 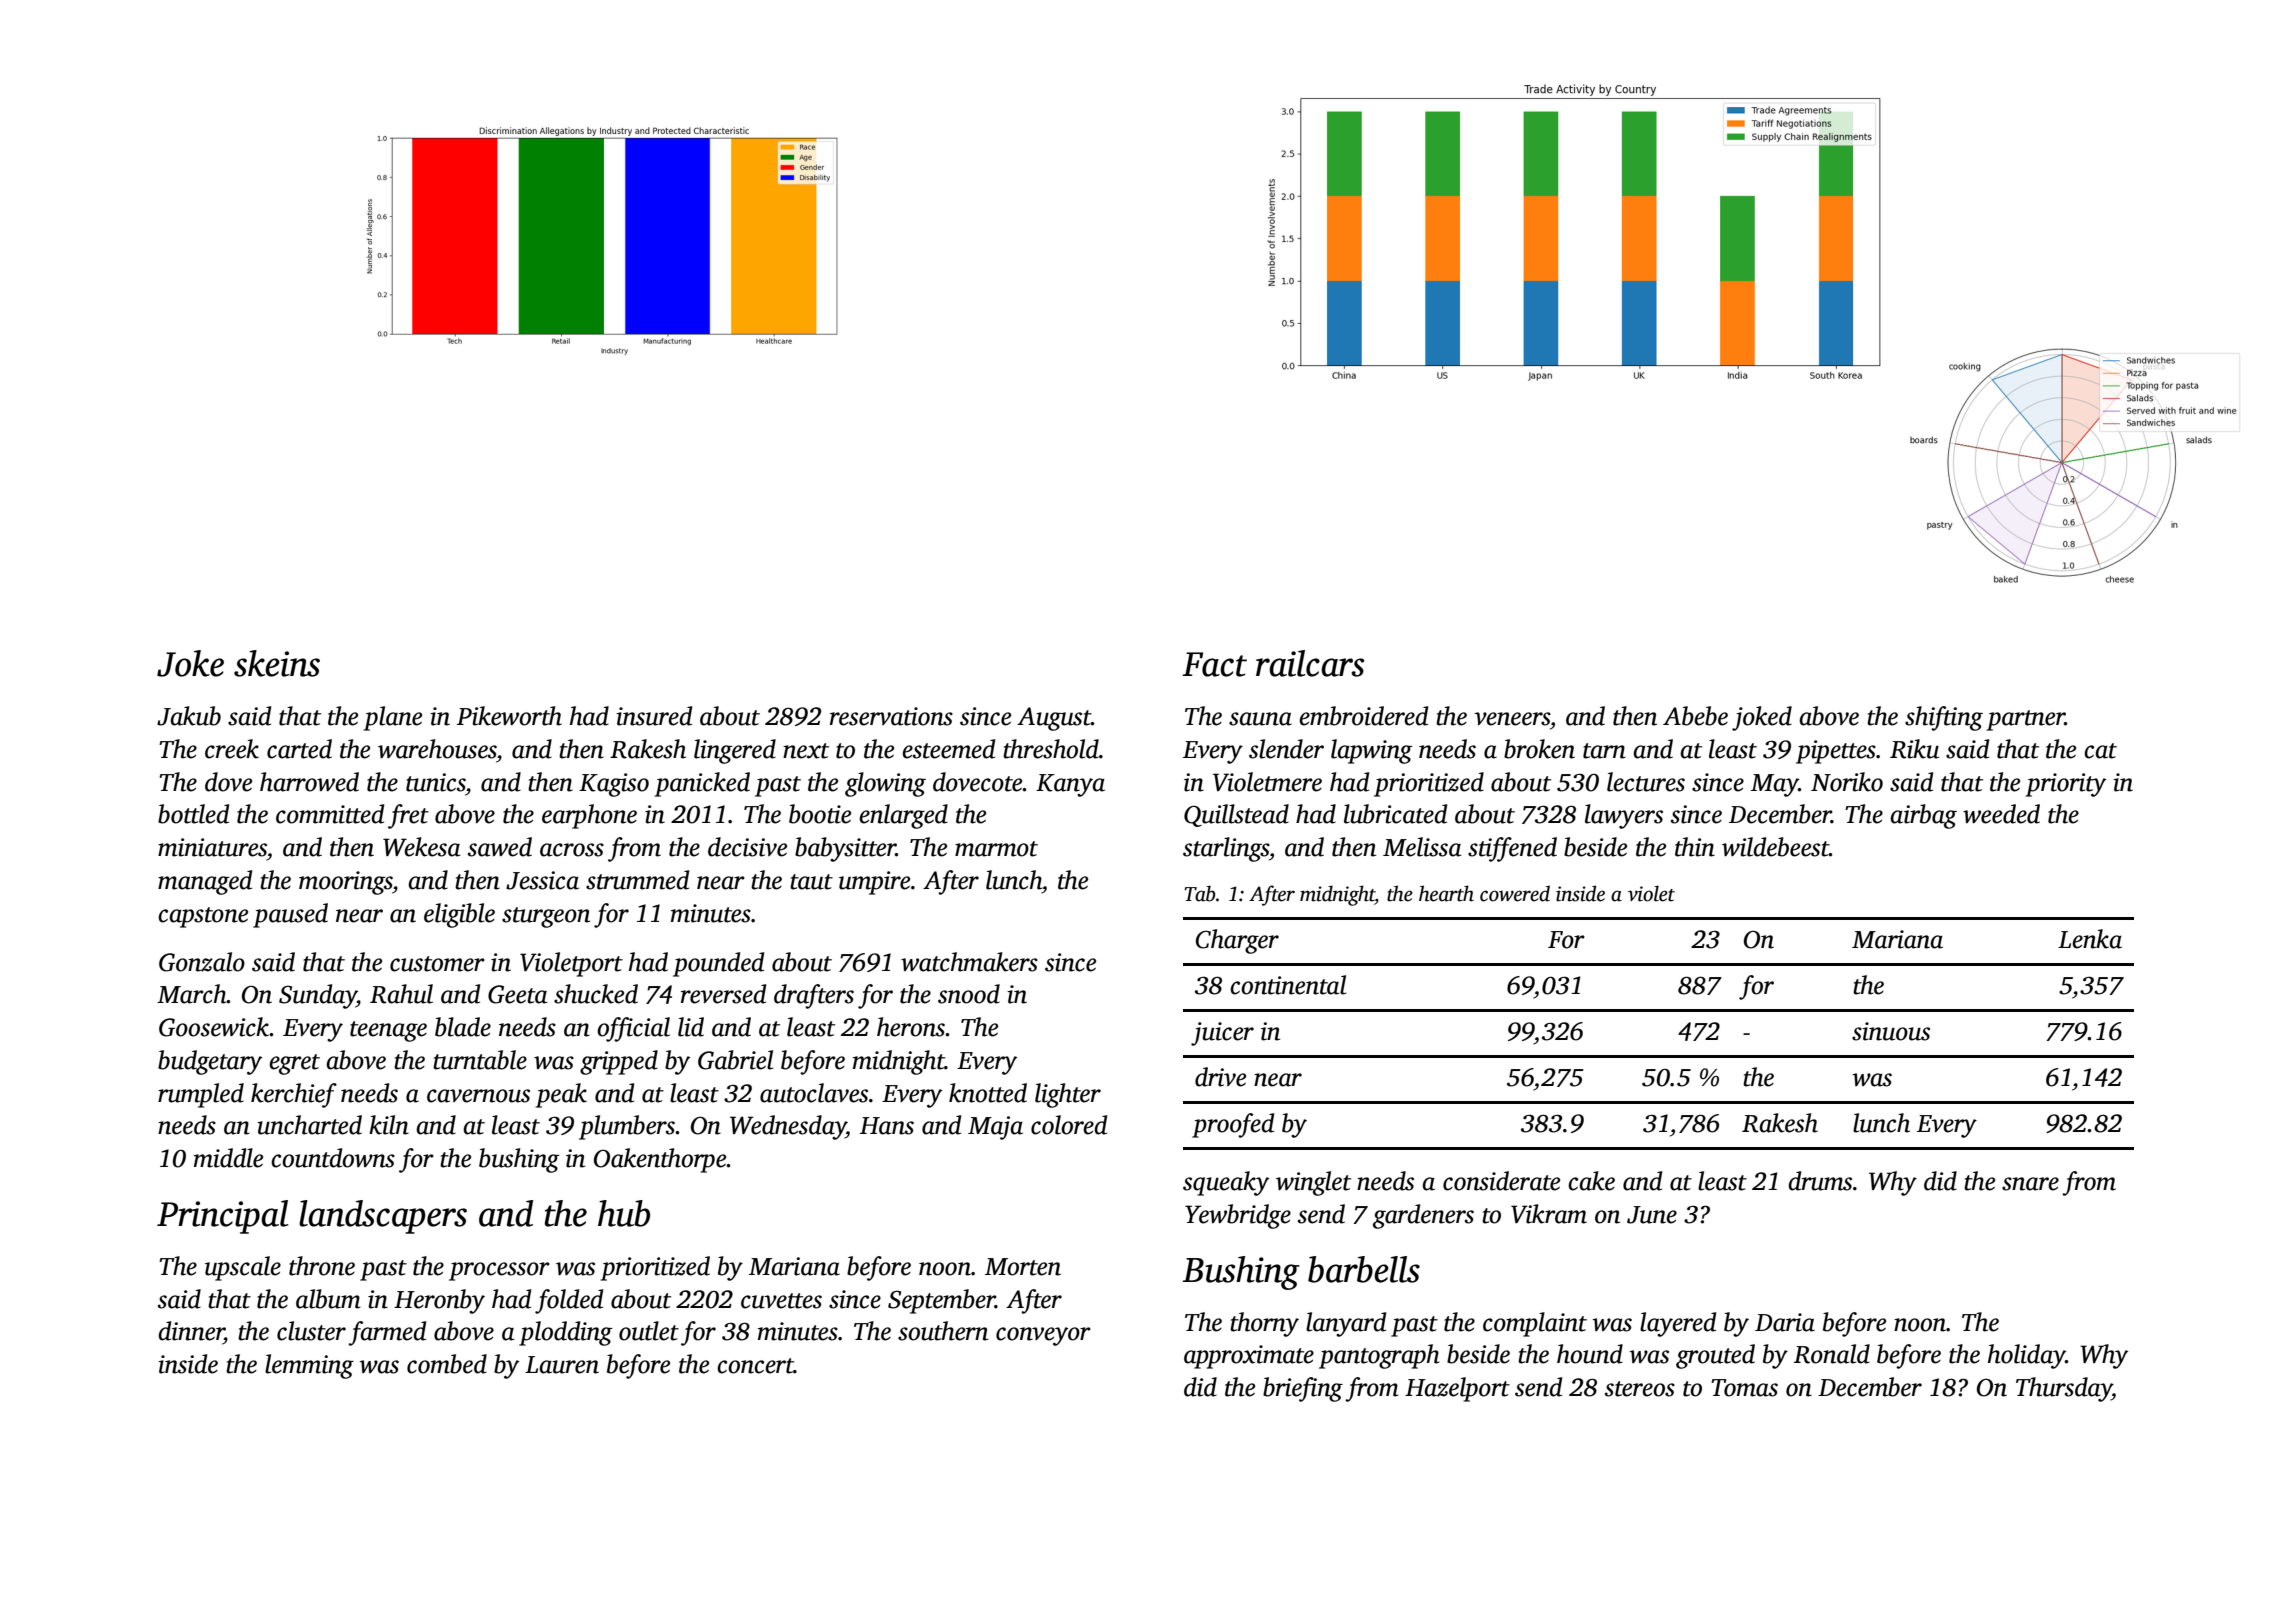 I want to click on Abebe, so click(x=1695, y=716).
